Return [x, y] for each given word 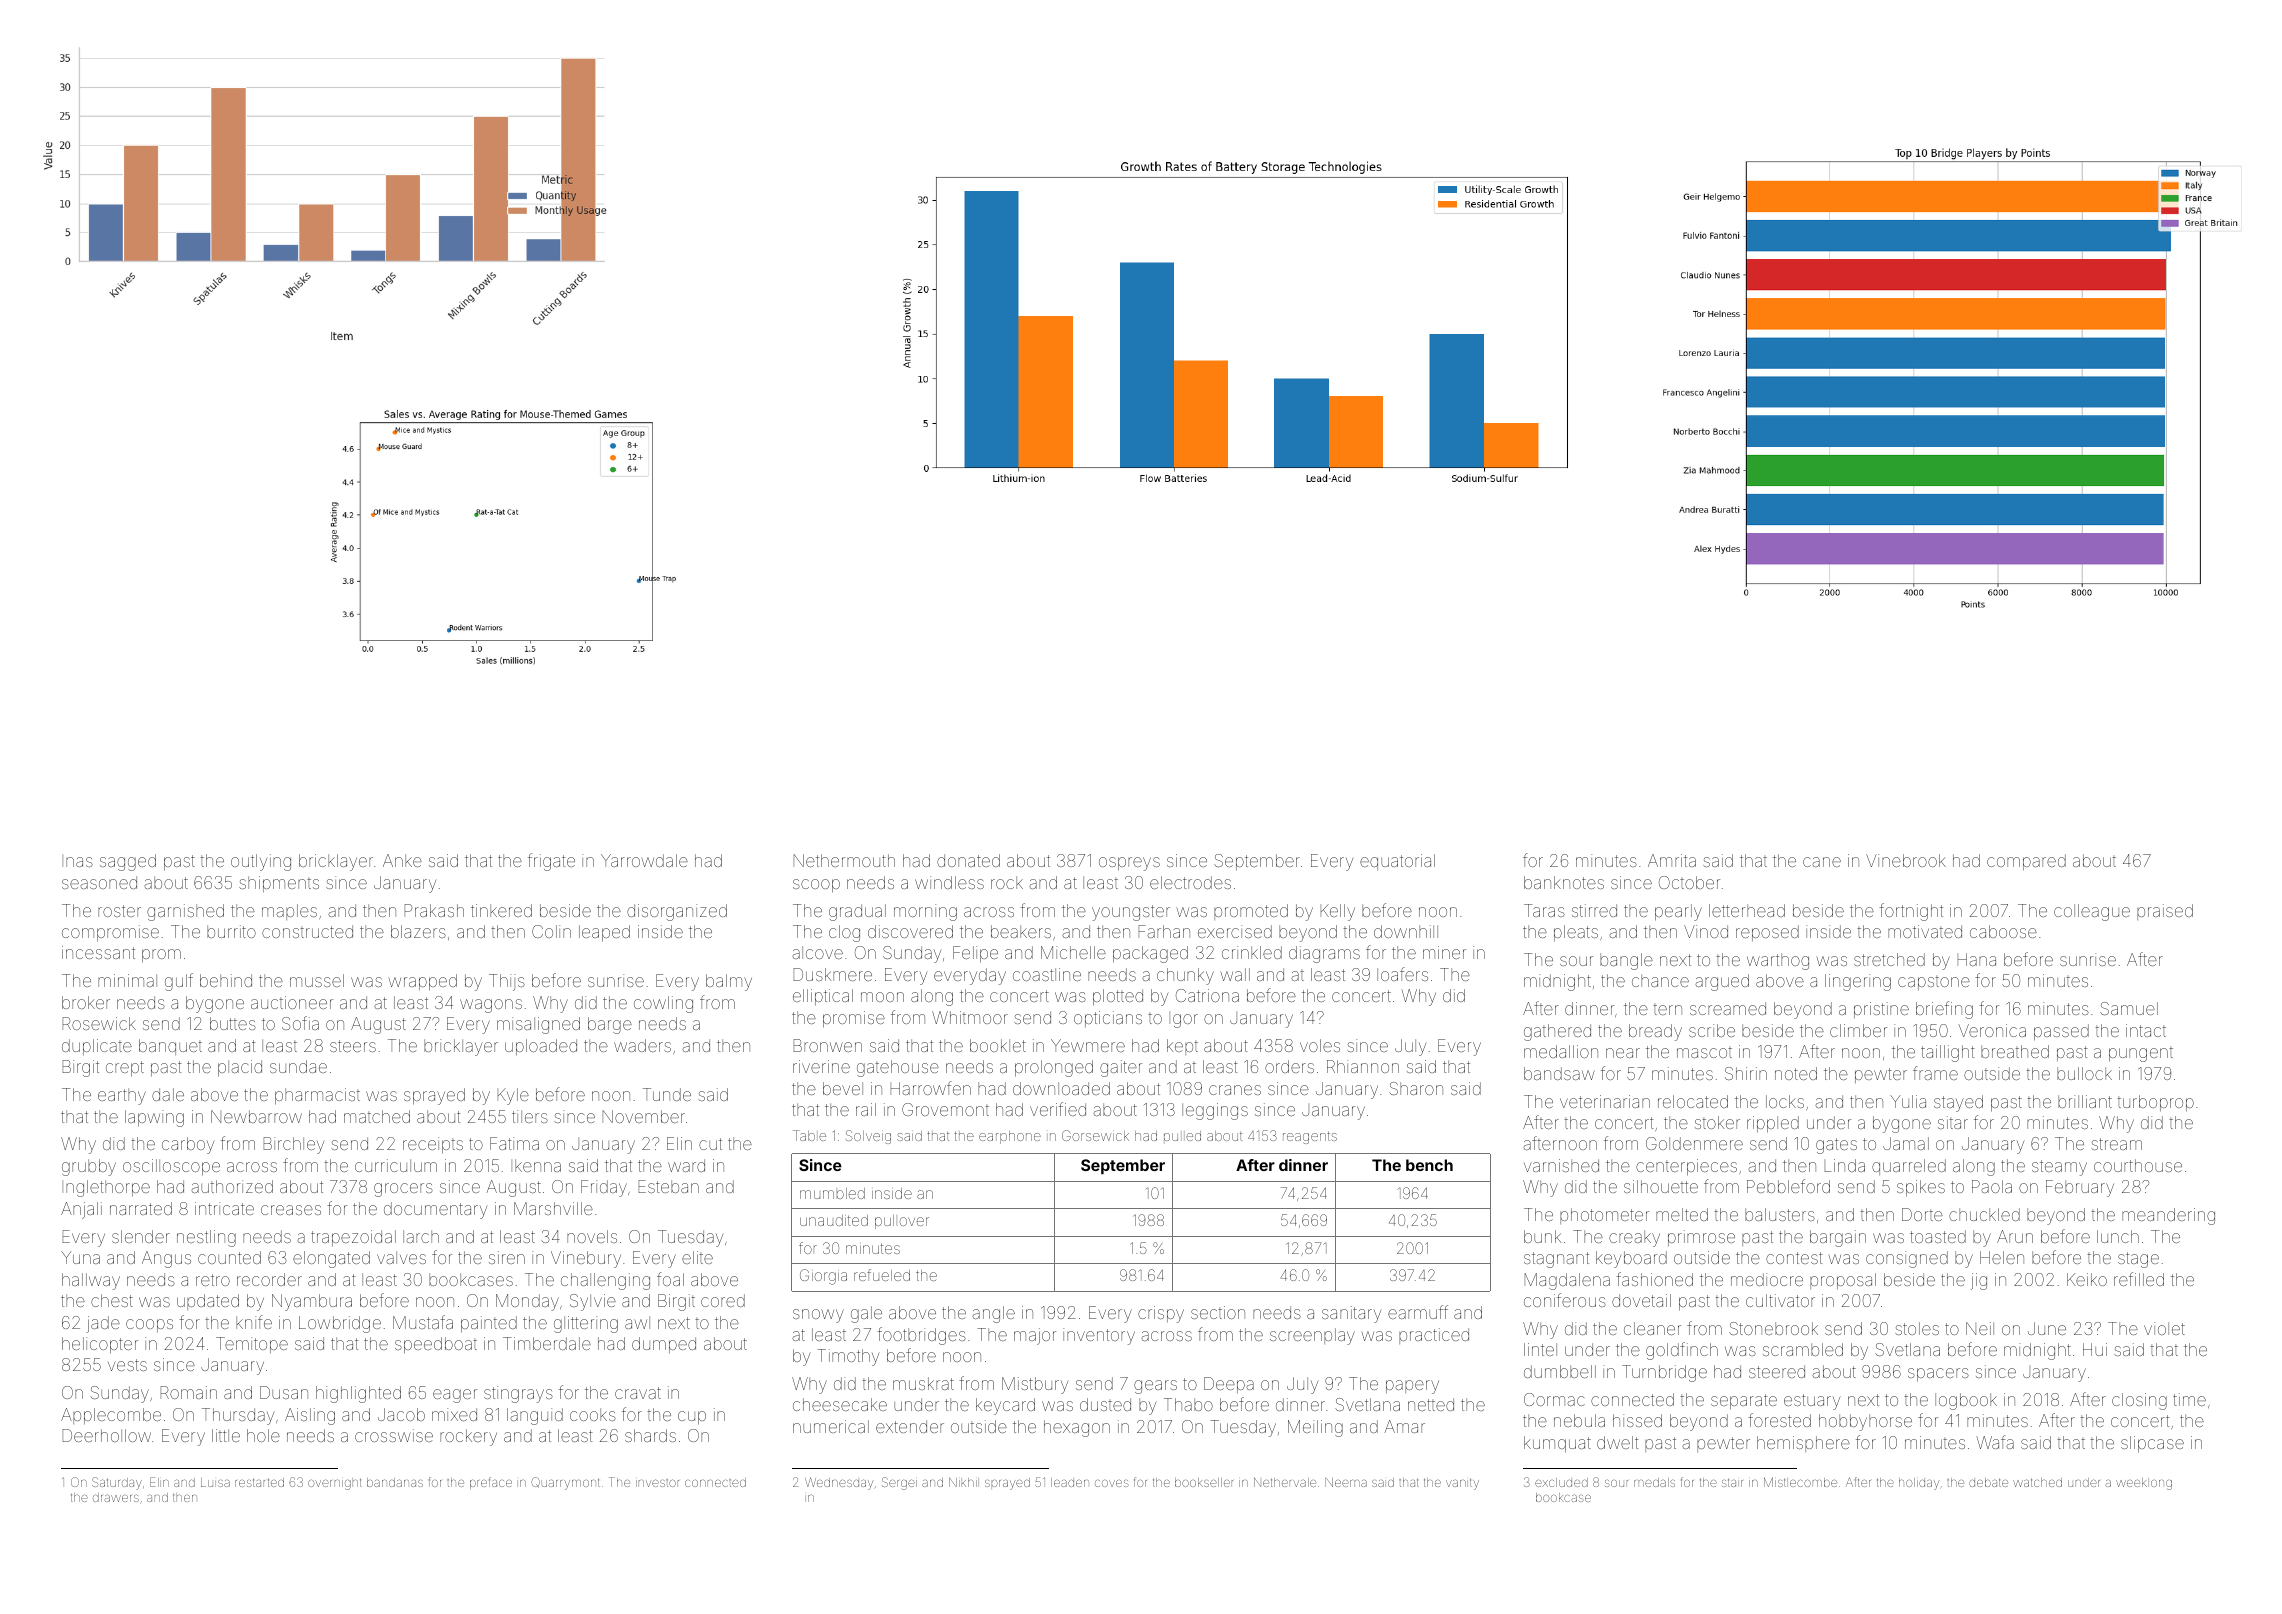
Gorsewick [1095, 1135]
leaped [604, 933]
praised [2165, 912]
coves [1112, 1483]
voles [1320, 1045]
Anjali [81, 1210]
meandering [2168, 1216]
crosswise [394, 1435]
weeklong [2144, 1484]
